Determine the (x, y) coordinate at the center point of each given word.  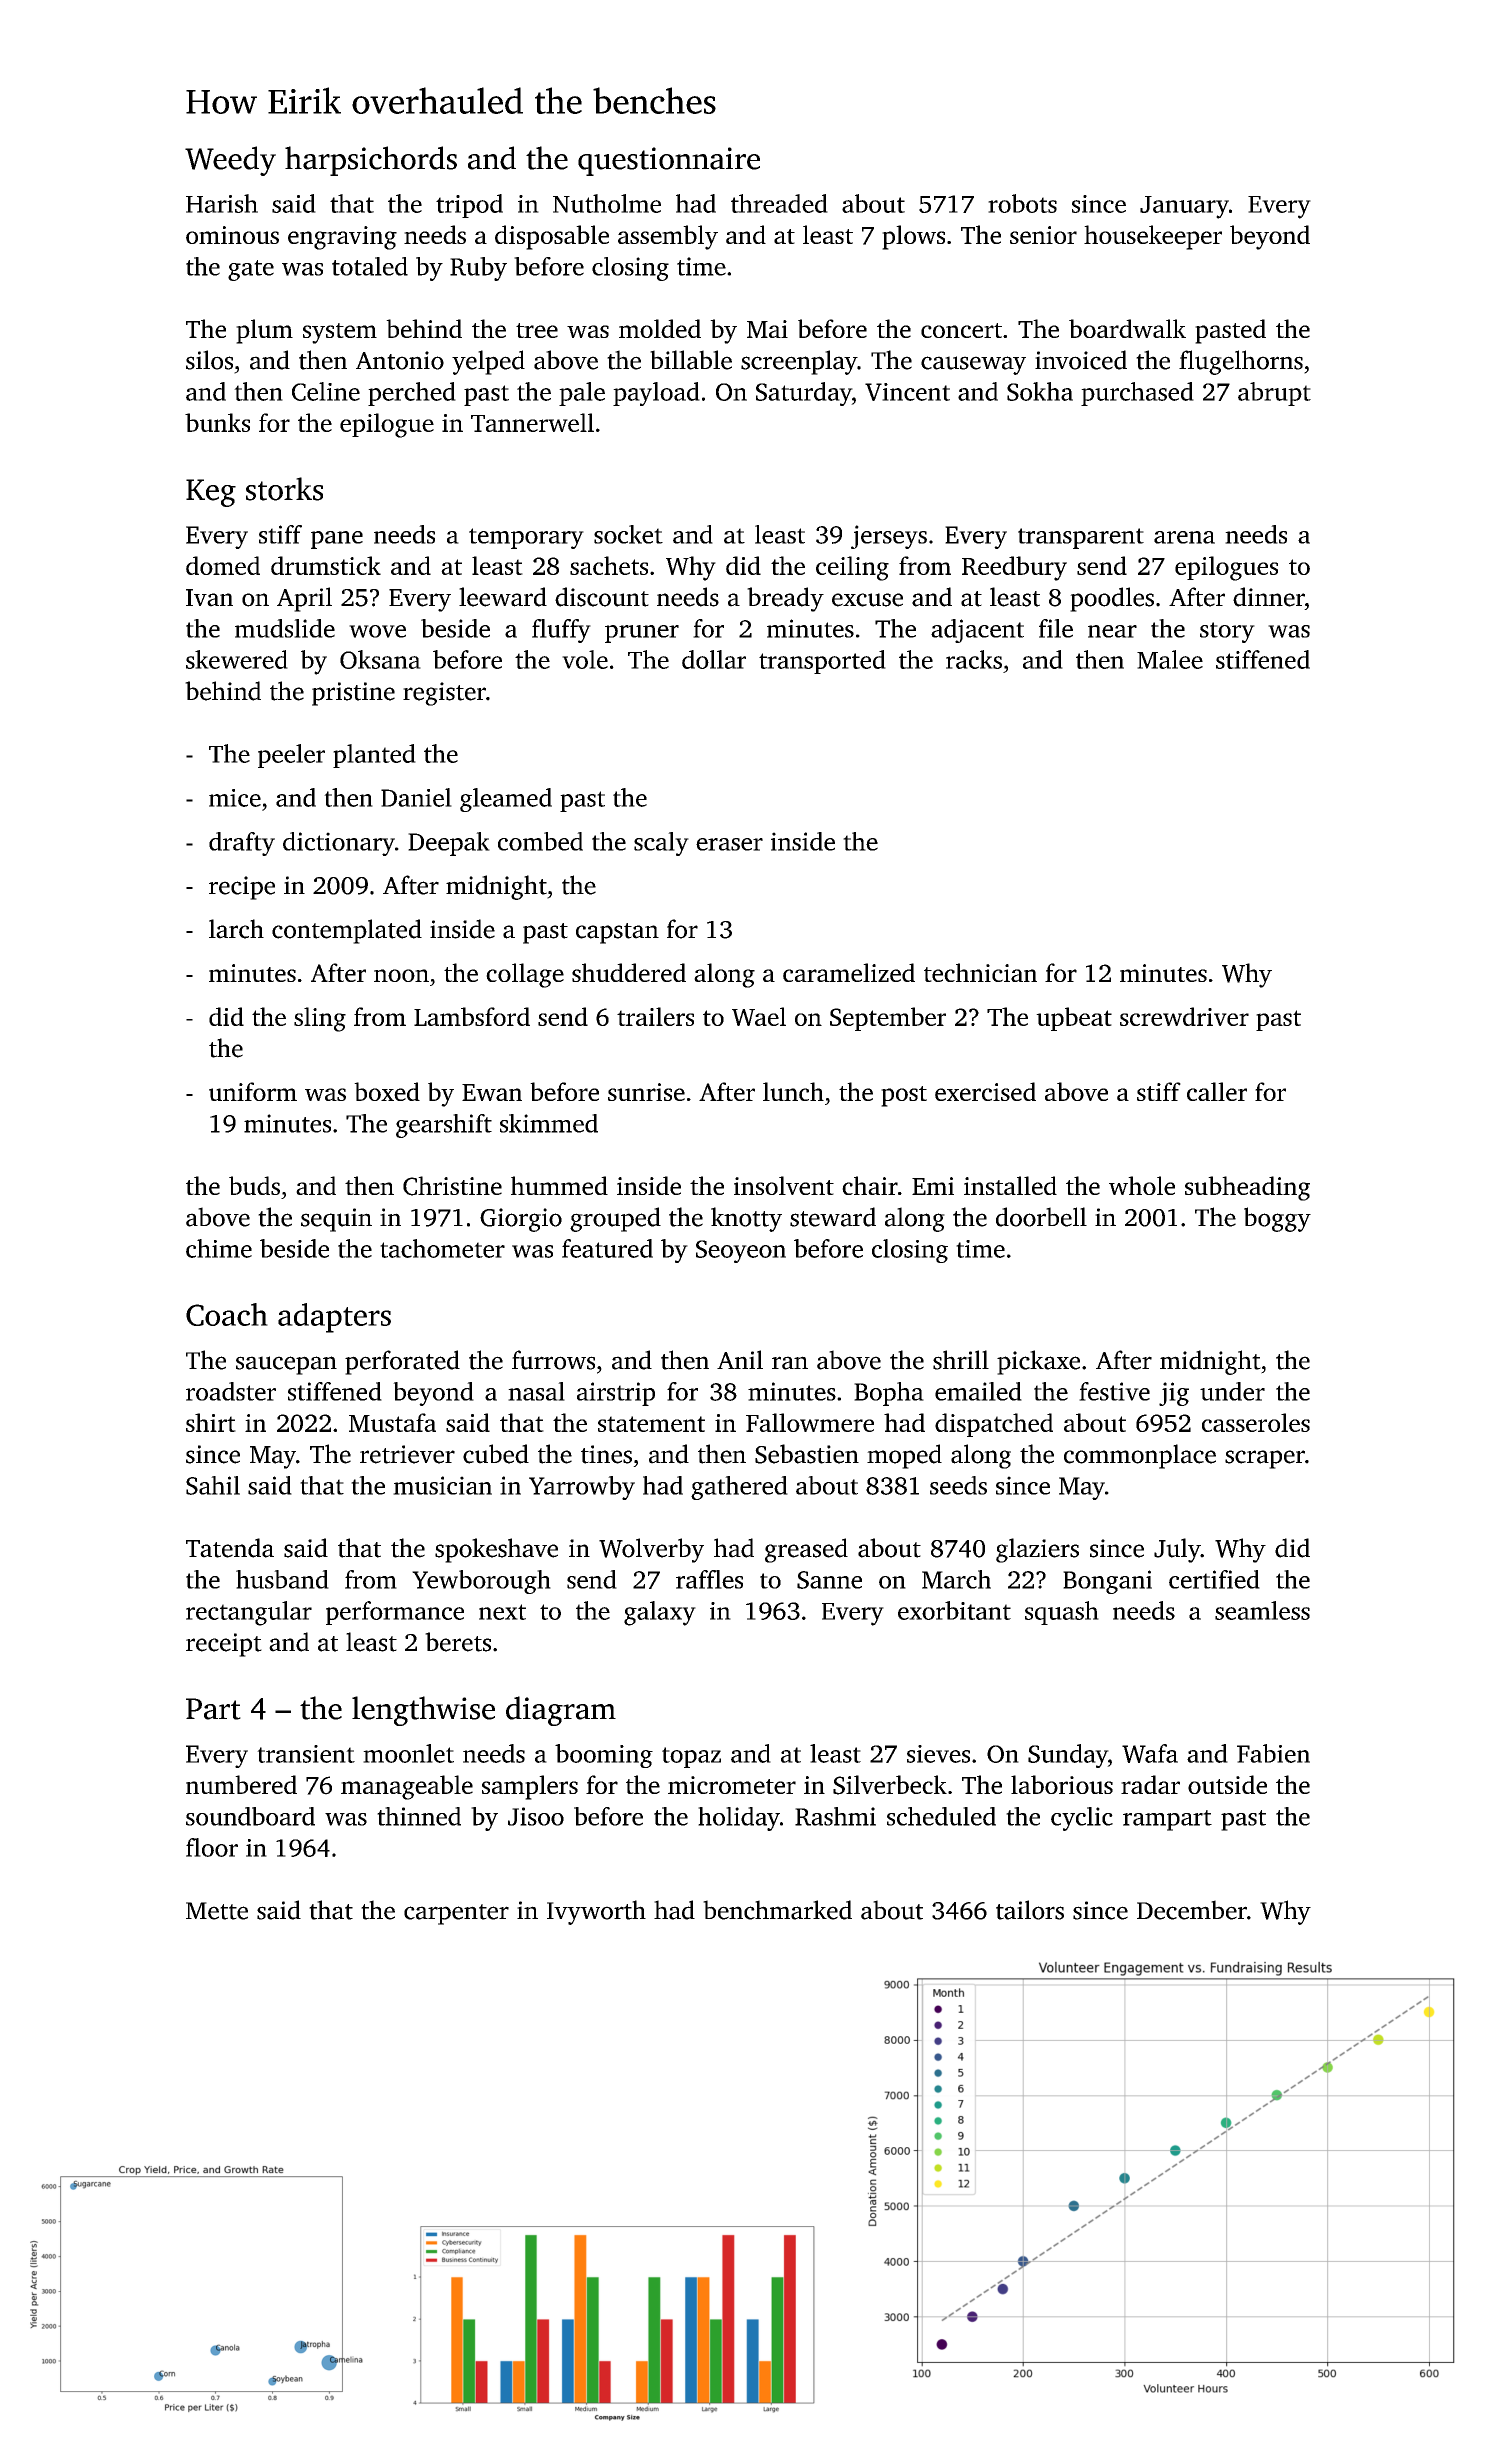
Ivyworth (596, 1912)
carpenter (456, 1914)
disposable (552, 237)
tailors (1030, 1910)
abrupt (1274, 394)
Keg (211, 493)
